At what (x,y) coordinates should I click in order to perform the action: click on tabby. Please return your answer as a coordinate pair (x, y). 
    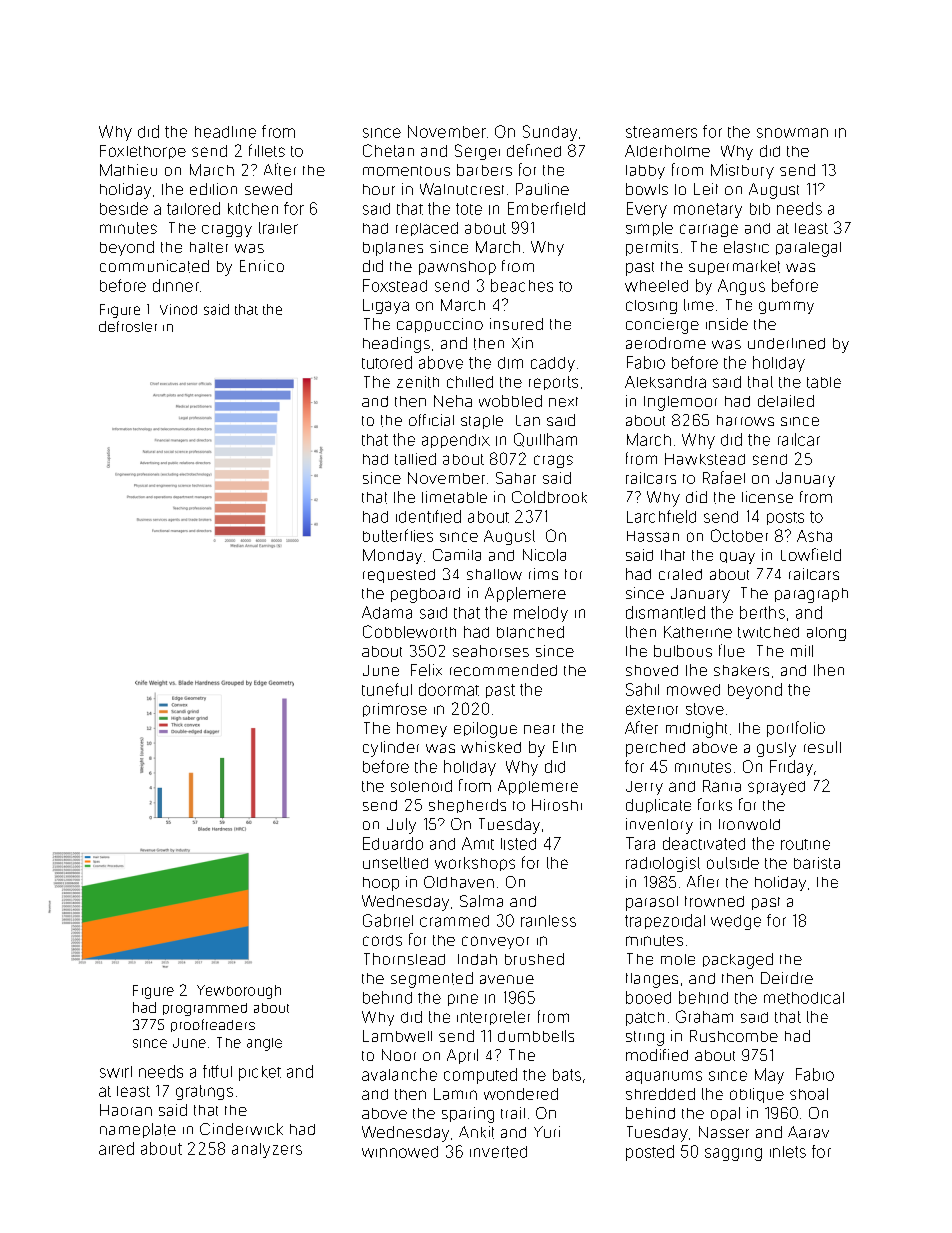
    Looking at the image, I should click on (645, 172).
